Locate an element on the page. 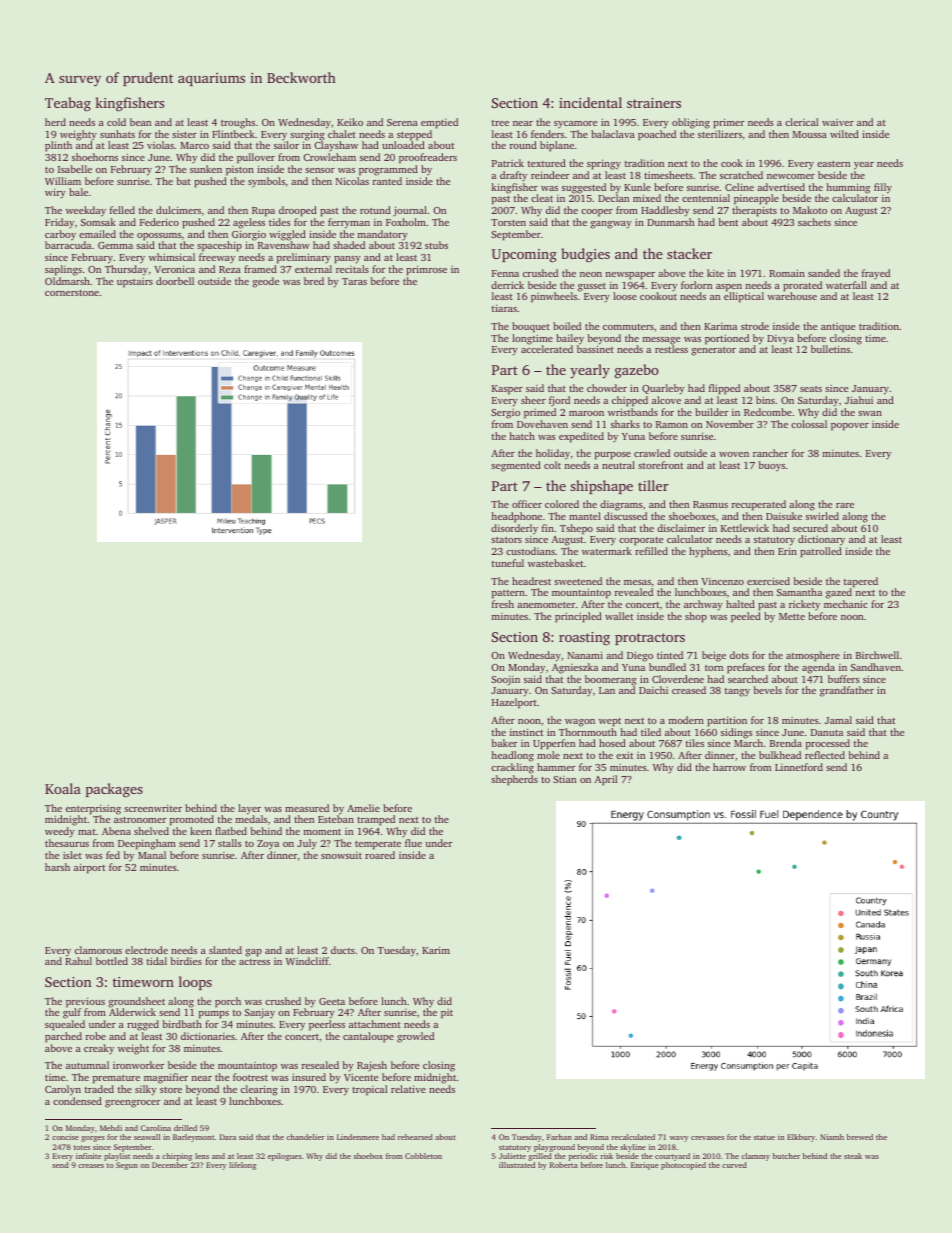 This page has width=952, height=1233. gazed is located at coordinates (839, 593).
